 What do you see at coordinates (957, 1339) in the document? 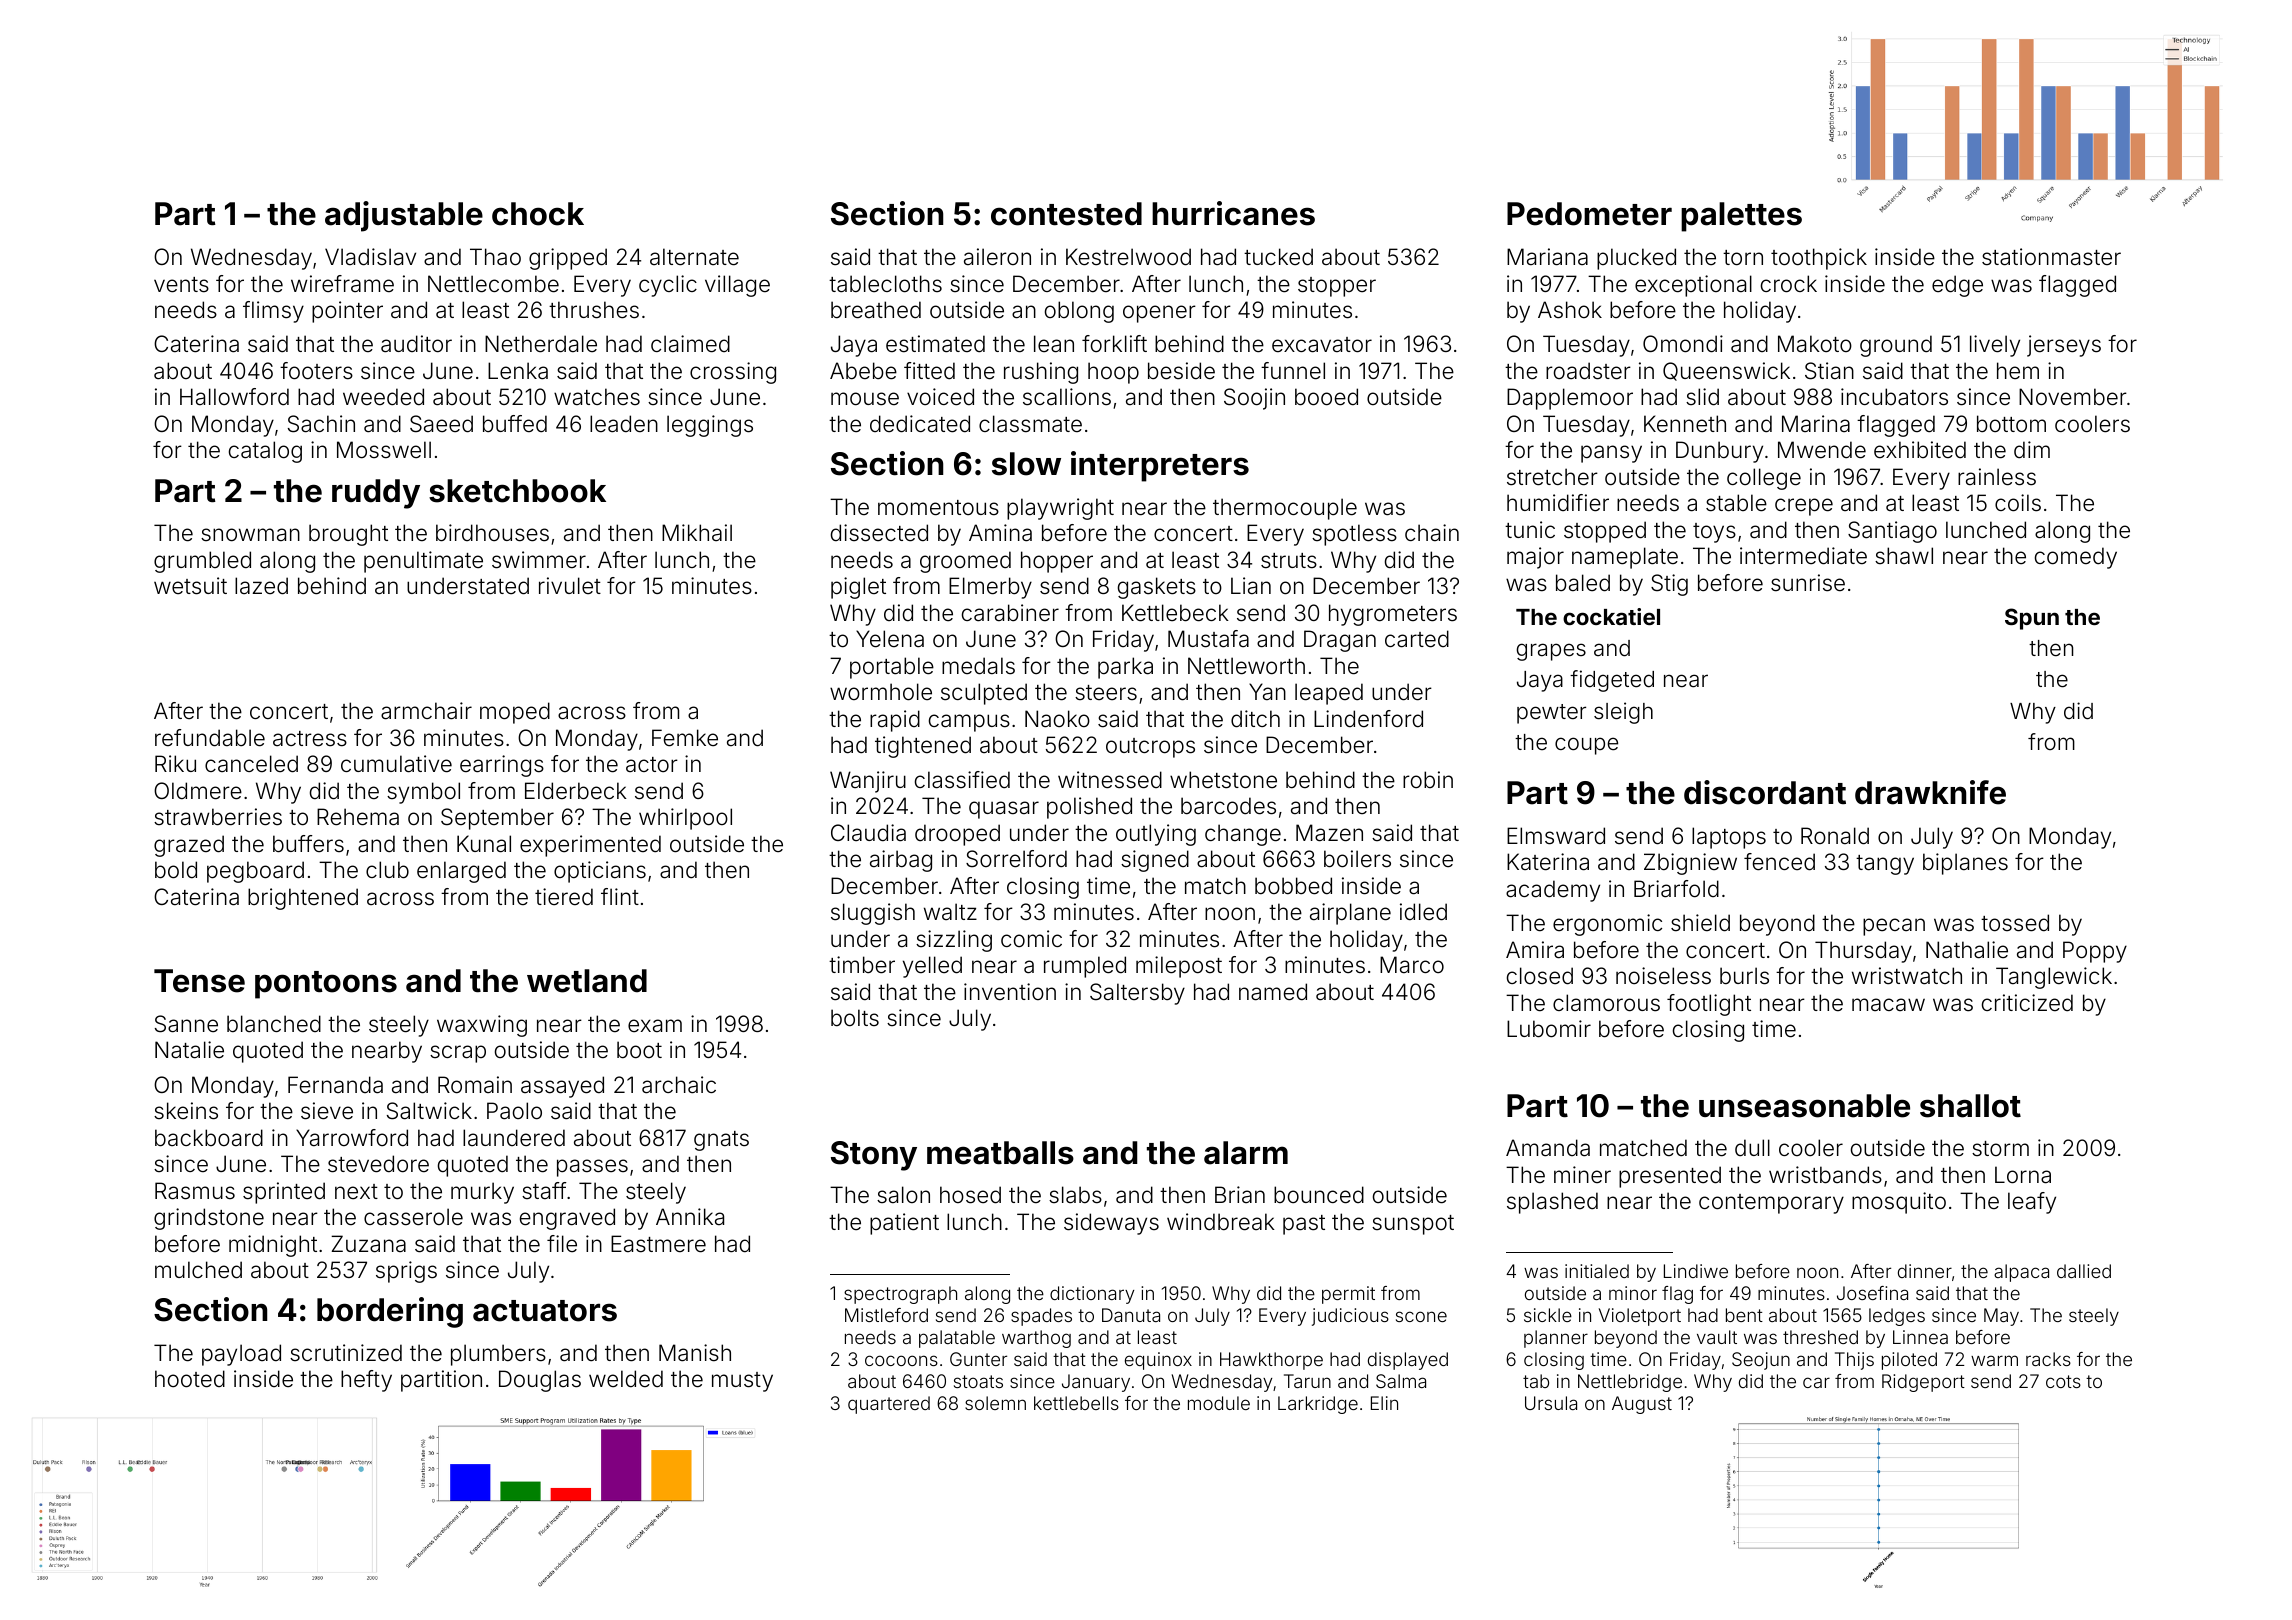
I see `palatable` at bounding box center [957, 1339].
